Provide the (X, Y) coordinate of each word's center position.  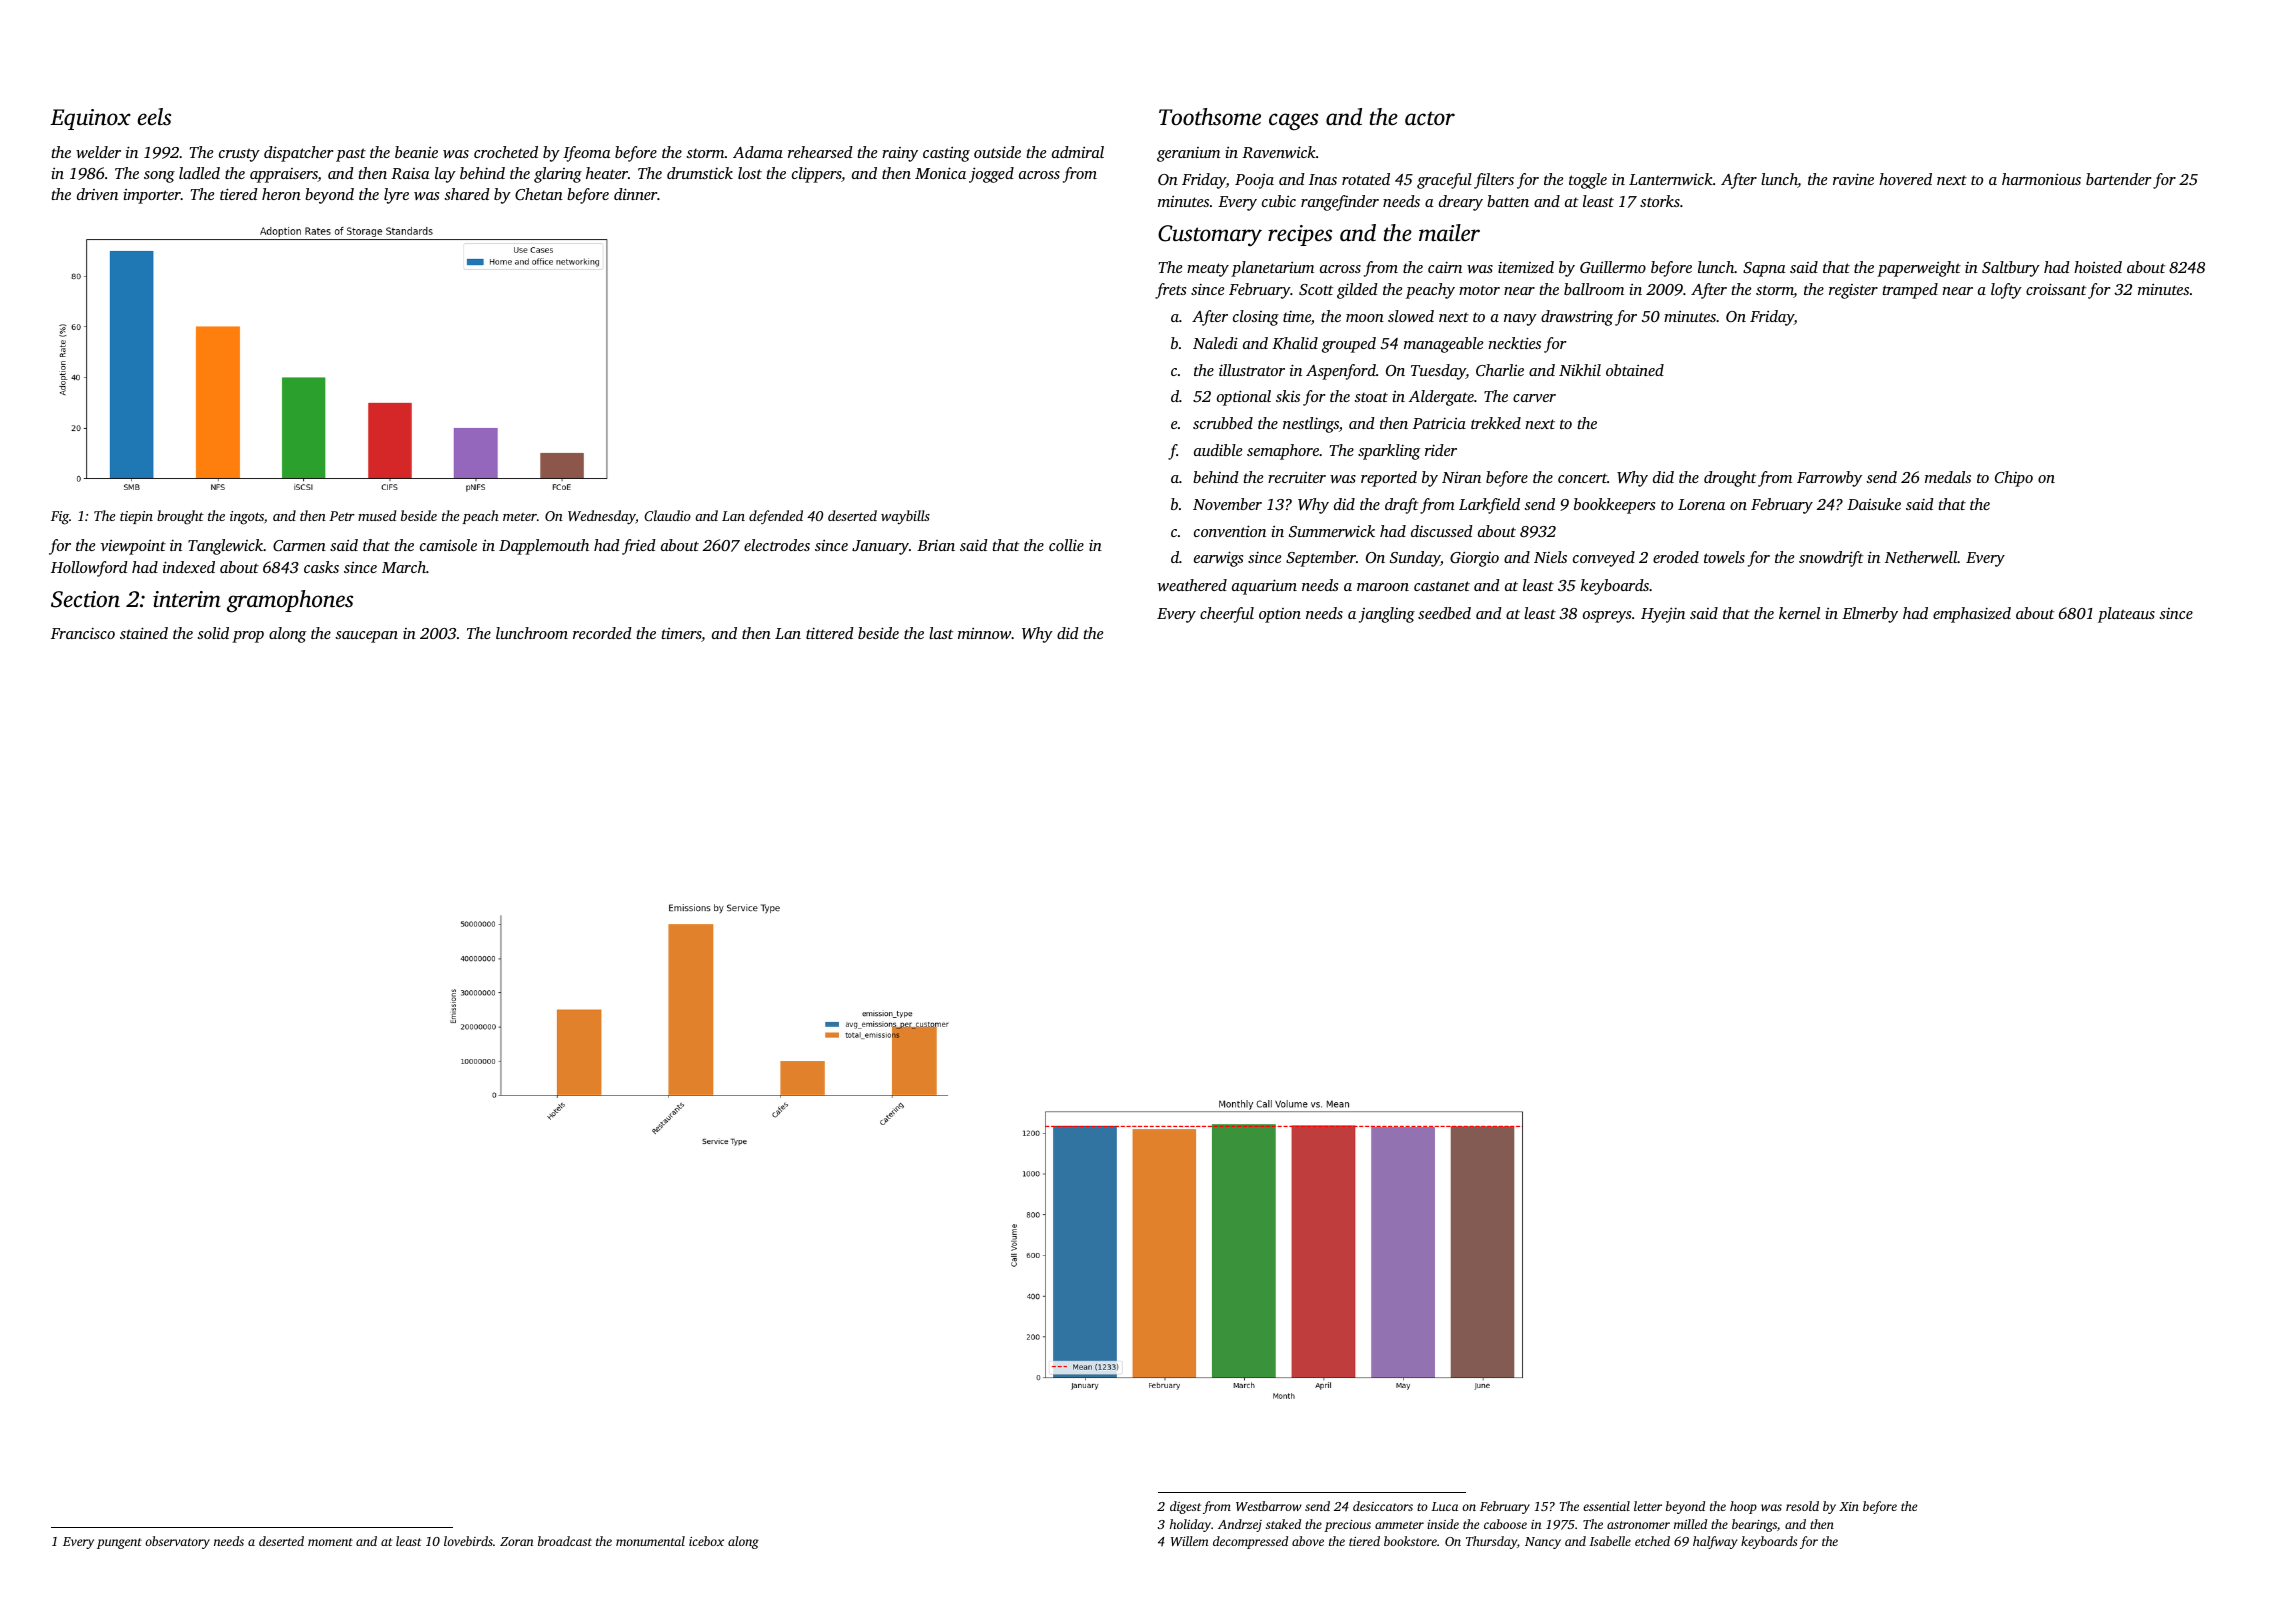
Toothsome (1210, 117)
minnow (985, 633)
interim (187, 599)
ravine (1853, 179)
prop (248, 637)
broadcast (565, 1541)
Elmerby (1870, 615)
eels (154, 117)
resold (1802, 1506)
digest (1185, 1507)
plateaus (2126, 615)
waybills (905, 517)
